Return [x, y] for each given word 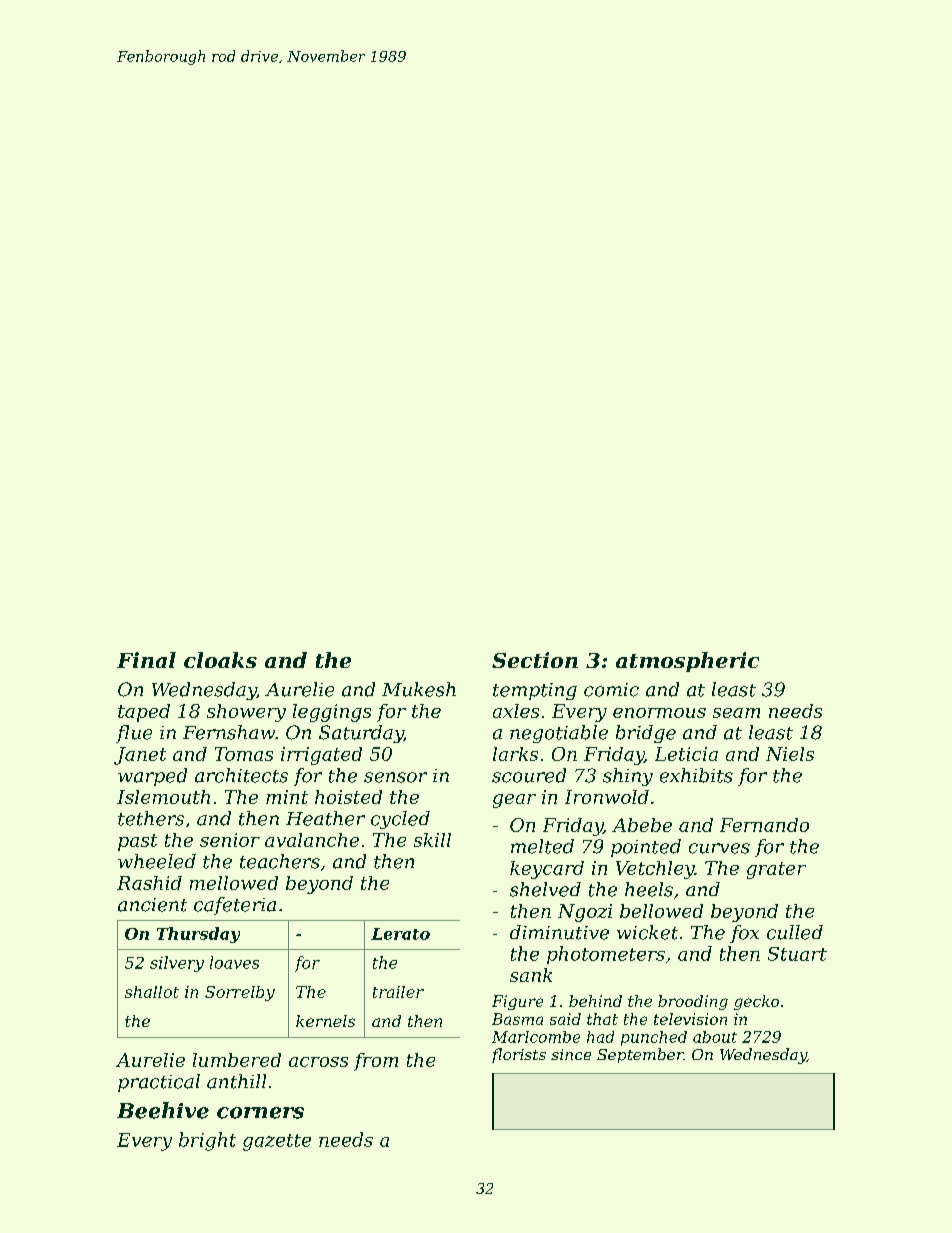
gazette [277, 1142]
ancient [152, 905]
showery [246, 713]
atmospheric [687, 662]
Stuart [797, 954]
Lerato [400, 934]
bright [207, 1141]
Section [535, 660]
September [640, 1055]
